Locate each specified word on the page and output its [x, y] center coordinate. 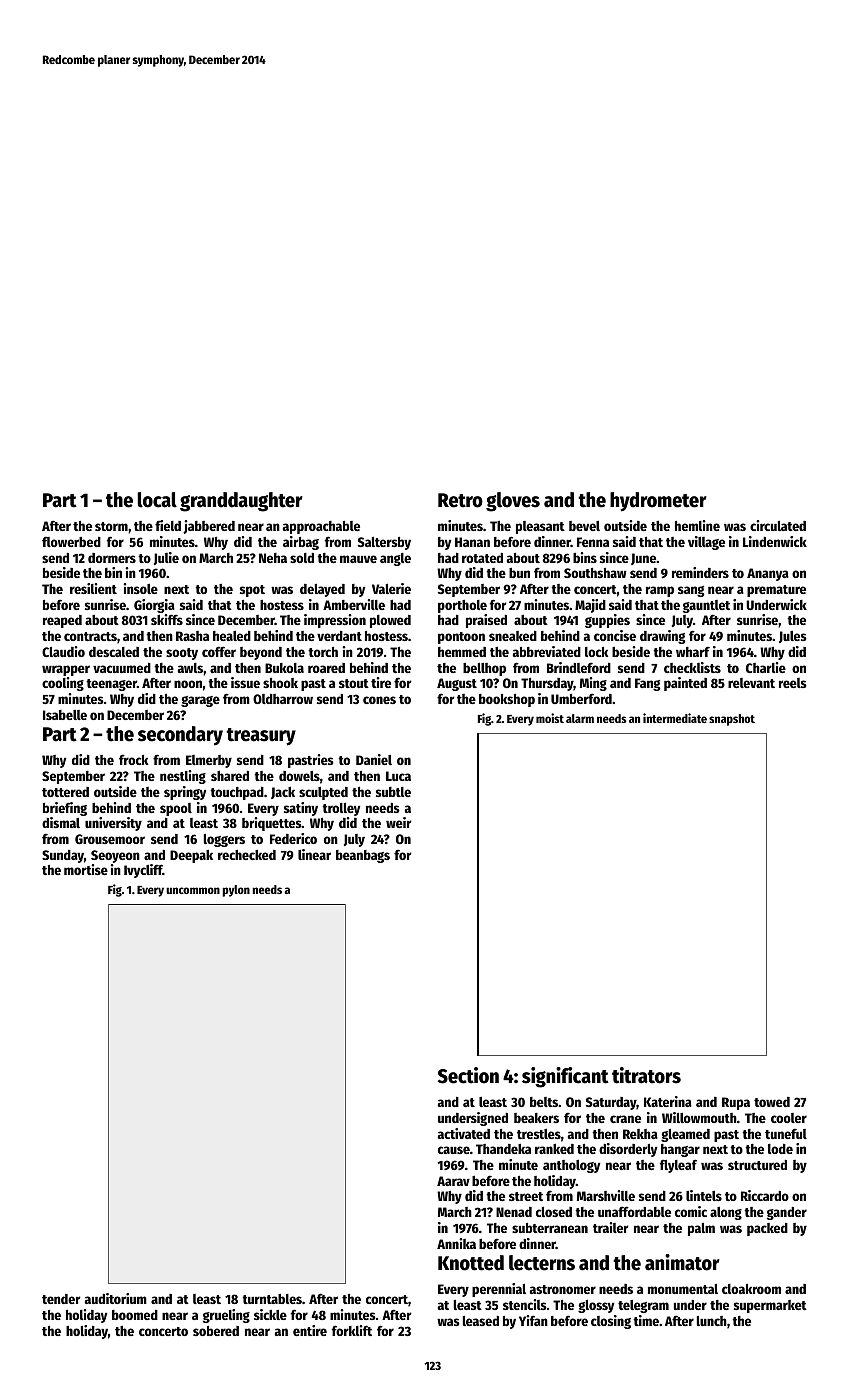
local [157, 500]
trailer [610, 1227]
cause [454, 1150]
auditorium [116, 1298]
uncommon [193, 890]
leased [481, 1321]
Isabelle [65, 715]
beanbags [363, 856]
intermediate [675, 718]
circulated [778, 525]
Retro [460, 500]
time [646, 1320]
